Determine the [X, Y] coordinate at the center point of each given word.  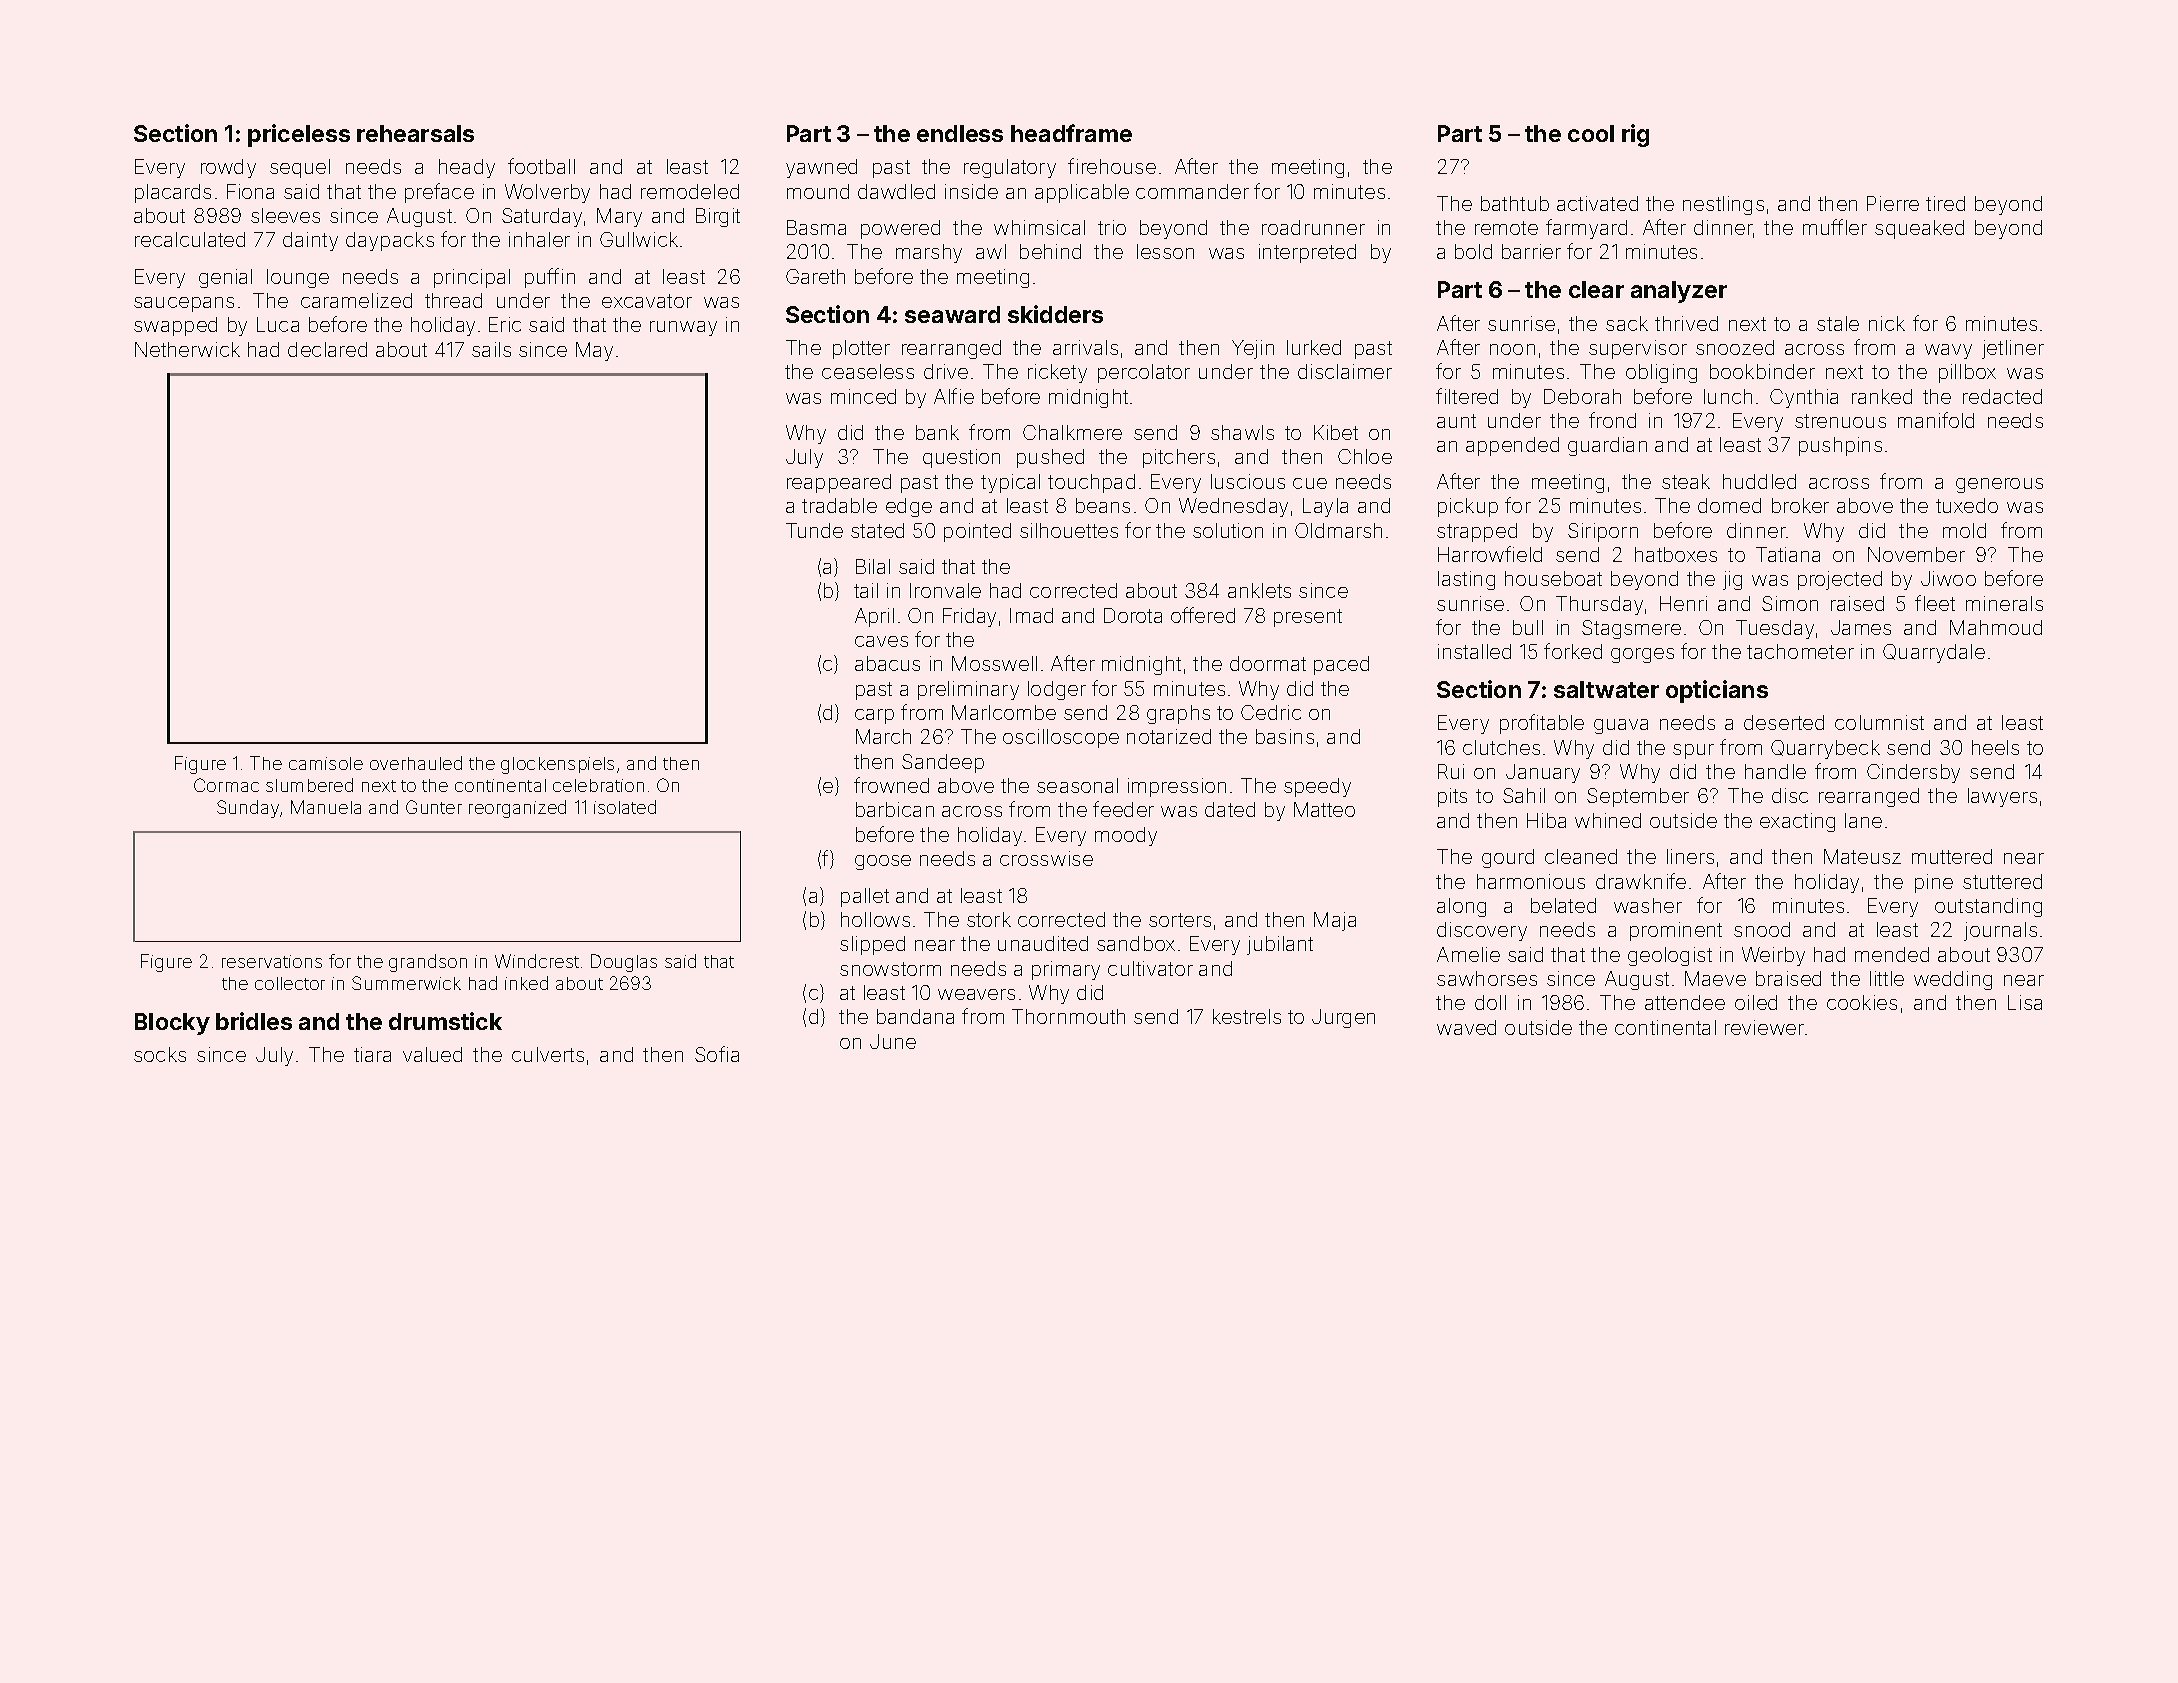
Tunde [814, 530]
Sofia [717, 1054]
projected [1840, 580]
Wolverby [547, 193]
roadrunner [1313, 227]
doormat [1268, 663]
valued [432, 1054]
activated [1597, 203]
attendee [1685, 1002]
